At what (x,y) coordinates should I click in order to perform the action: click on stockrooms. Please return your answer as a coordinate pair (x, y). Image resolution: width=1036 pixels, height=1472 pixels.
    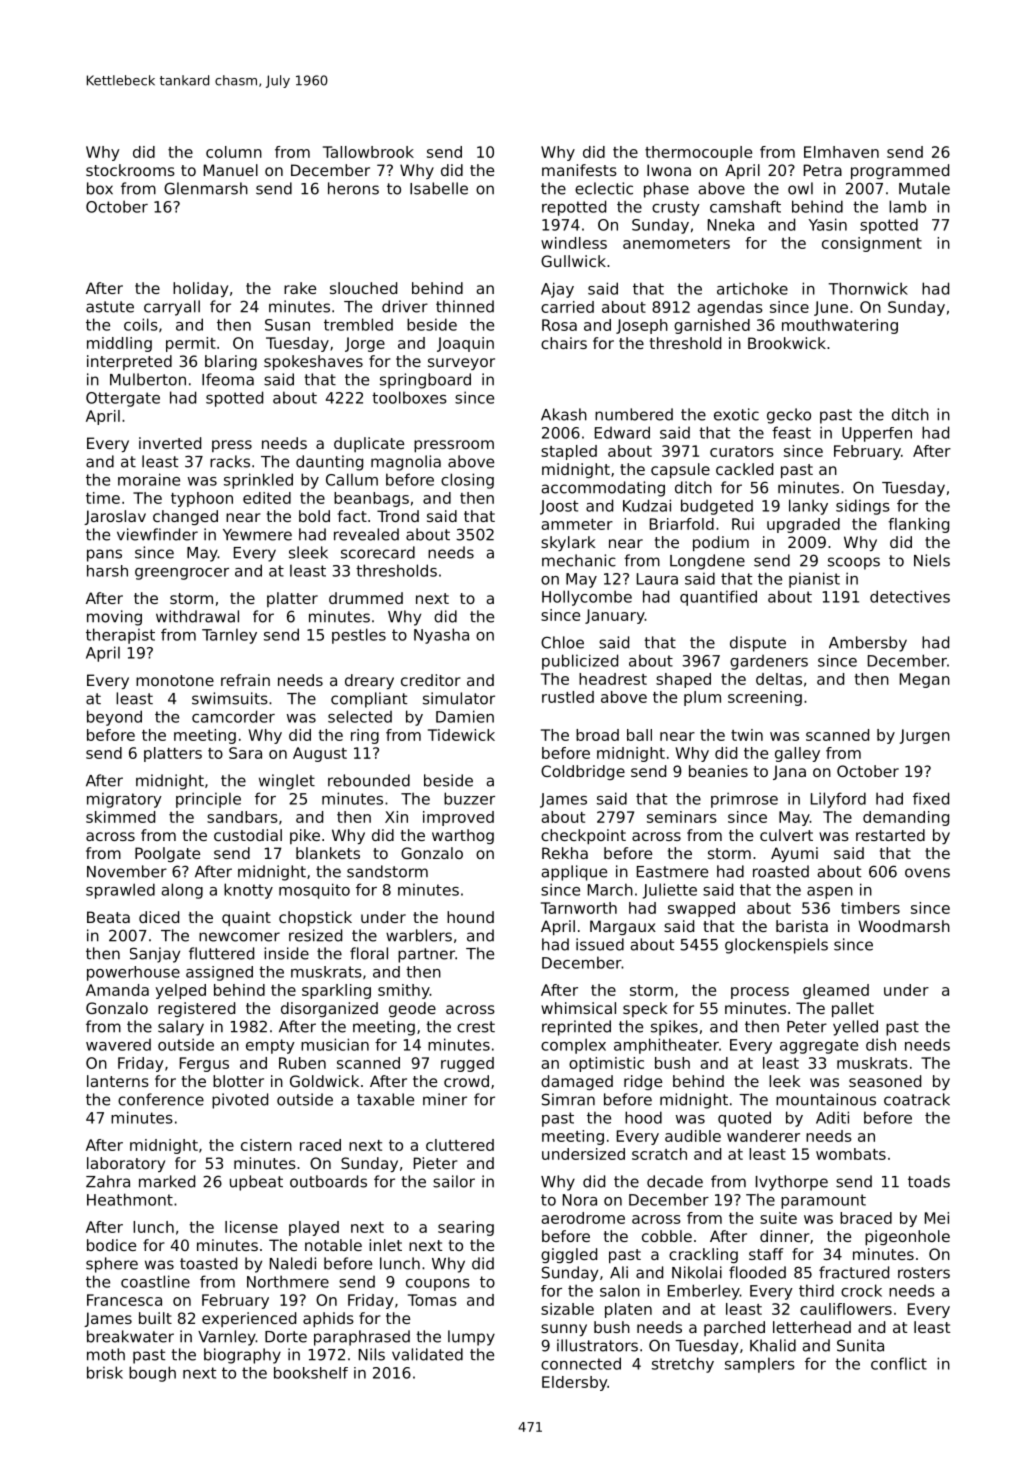
    Looking at the image, I should click on (130, 170).
